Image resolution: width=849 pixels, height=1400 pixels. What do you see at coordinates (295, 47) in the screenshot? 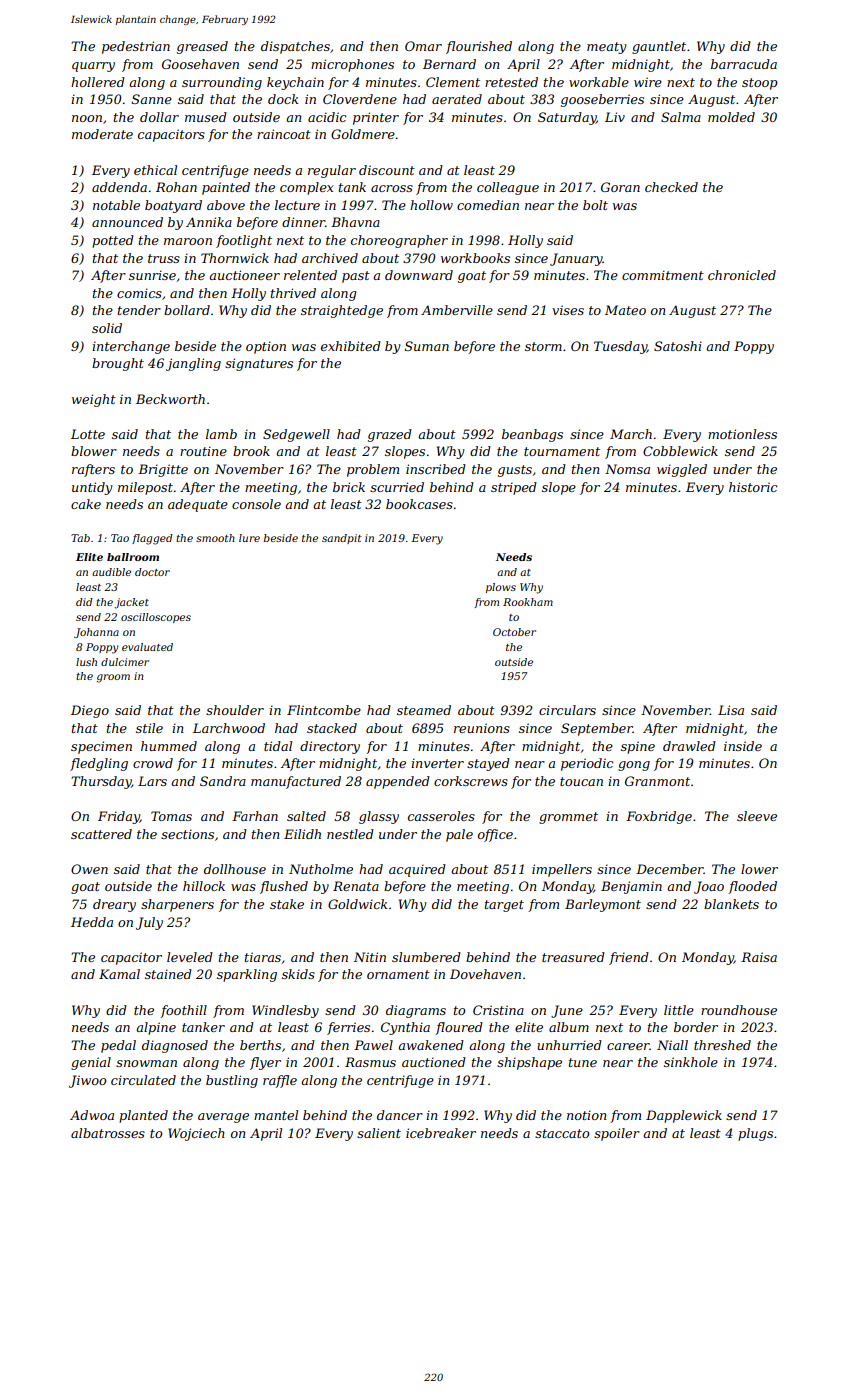
I see `dispatches` at bounding box center [295, 47].
